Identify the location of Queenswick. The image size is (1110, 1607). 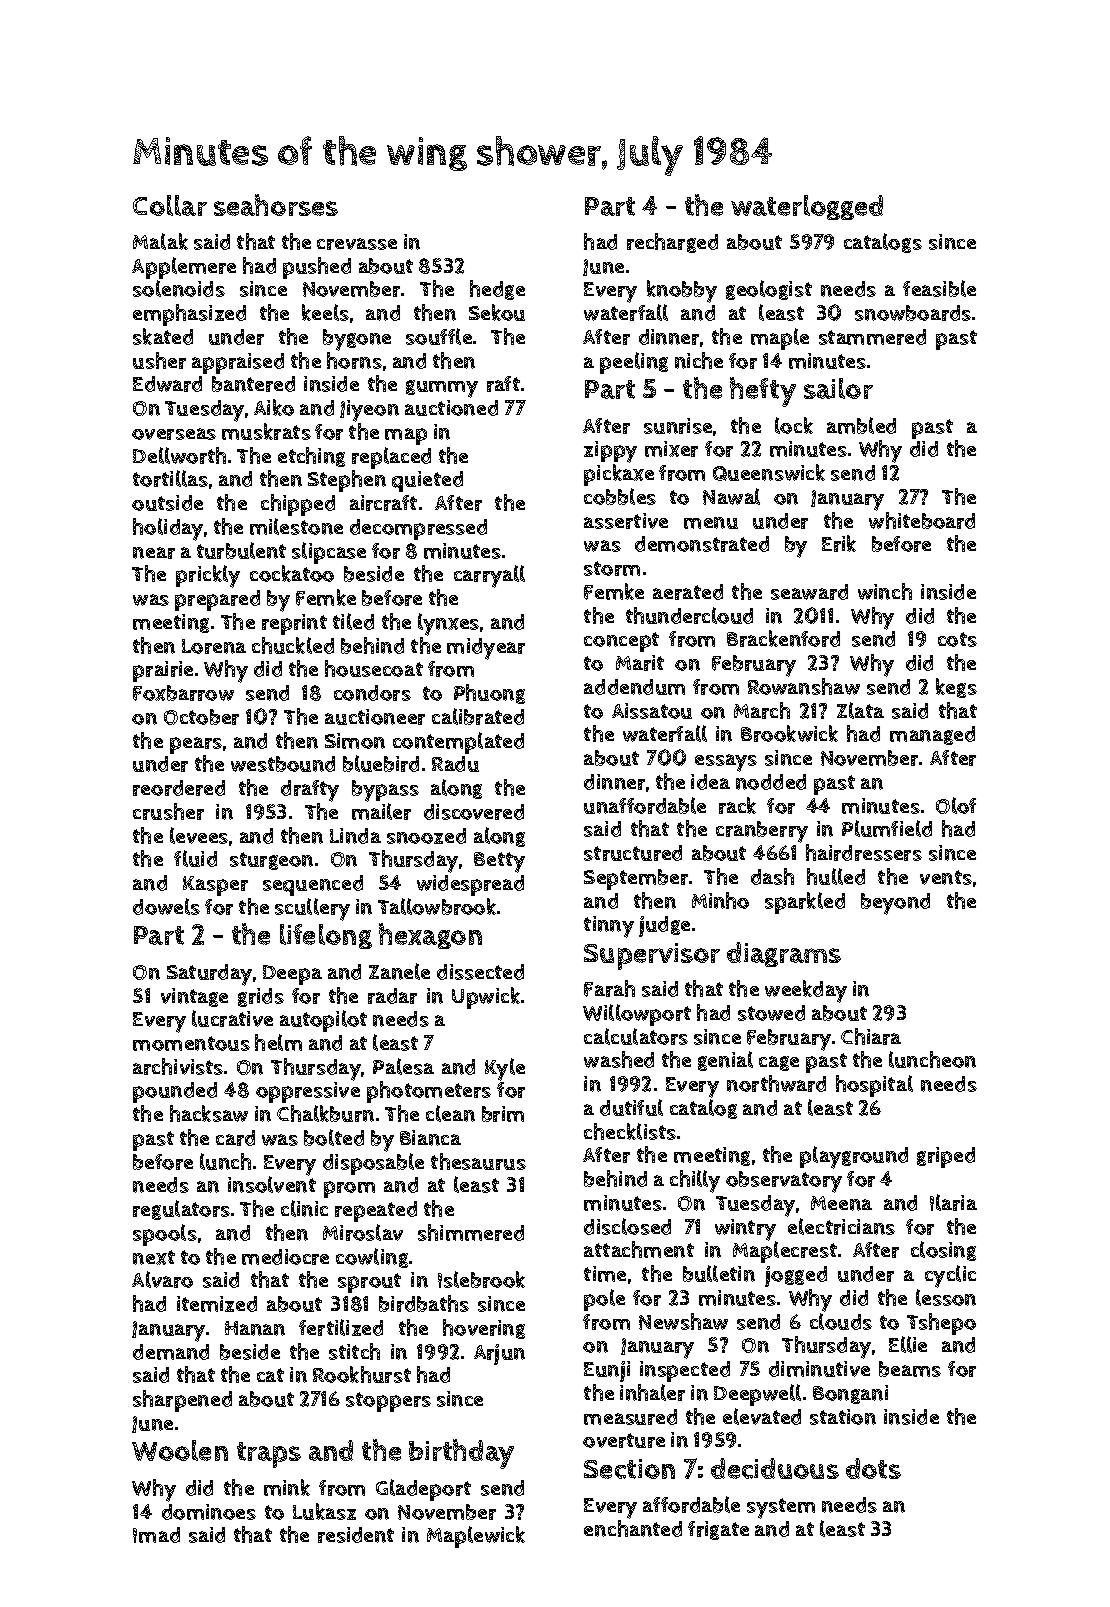
(769, 472).
